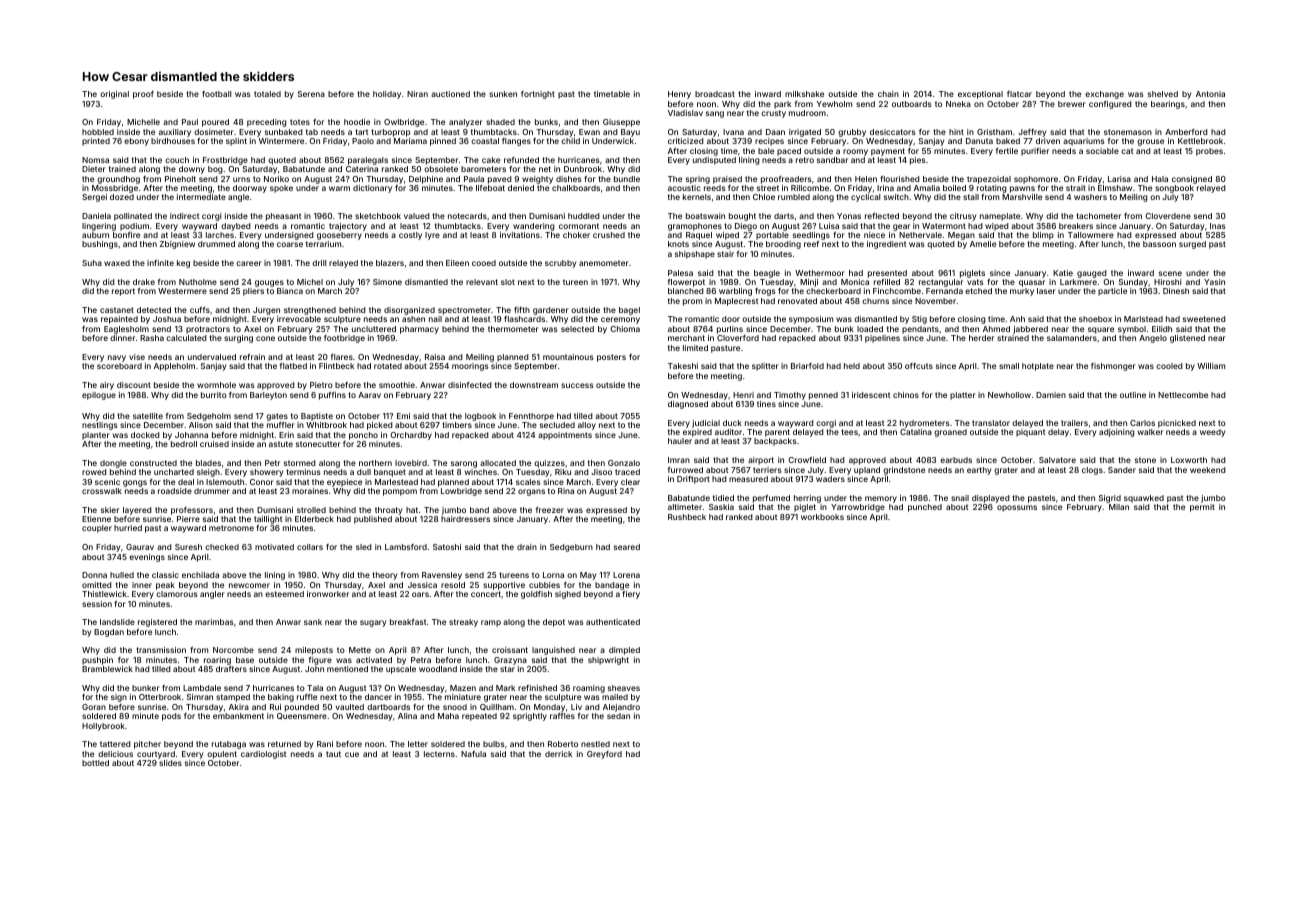 The height and width of the screenshot is (924, 1308). What do you see at coordinates (558, 754) in the screenshot?
I see `derrick` at bounding box center [558, 754].
